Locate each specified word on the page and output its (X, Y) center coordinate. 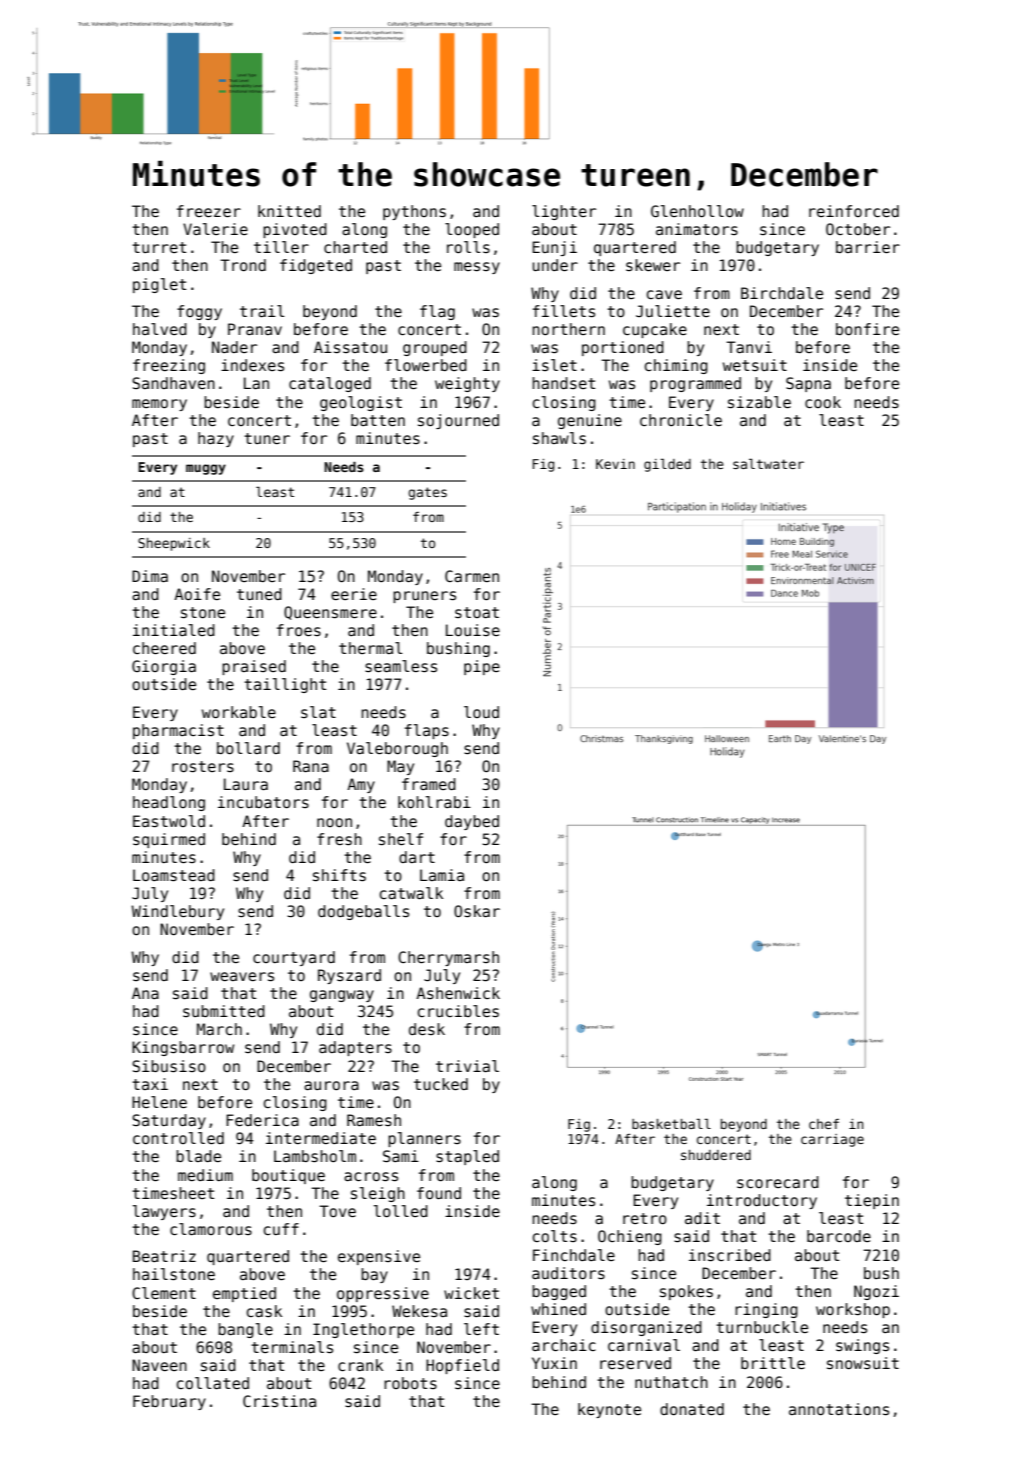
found (439, 1193)
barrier (868, 247)
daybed (472, 822)
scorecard (778, 1182)
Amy (361, 785)
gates (427, 493)
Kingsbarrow (183, 1048)
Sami (401, 1156)
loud (481, 712)
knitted (289, 211)
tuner (267, 438)
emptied (244, 1294)
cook (823, 402)
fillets (564, 311)
